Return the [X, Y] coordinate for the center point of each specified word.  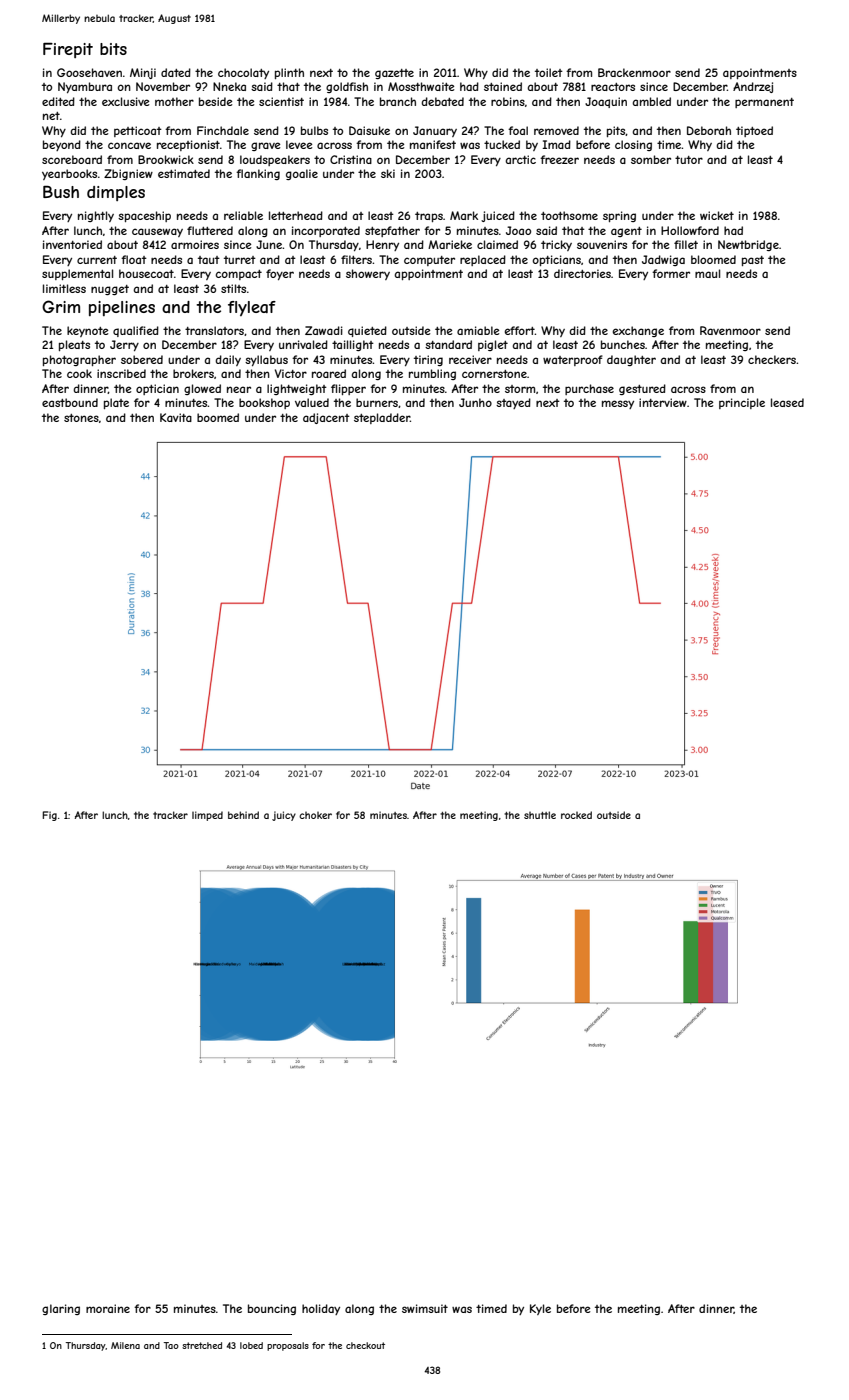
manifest [433, 144]
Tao [171, 1345]
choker [315, 815]
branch [398, 101]
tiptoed [754, 131]
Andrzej [753, 87]
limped [207, 816]
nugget [110, 290]
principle [742, 403]
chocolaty [243, 73]
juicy [284, 816]
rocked [576, 815]
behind [243, 815]
